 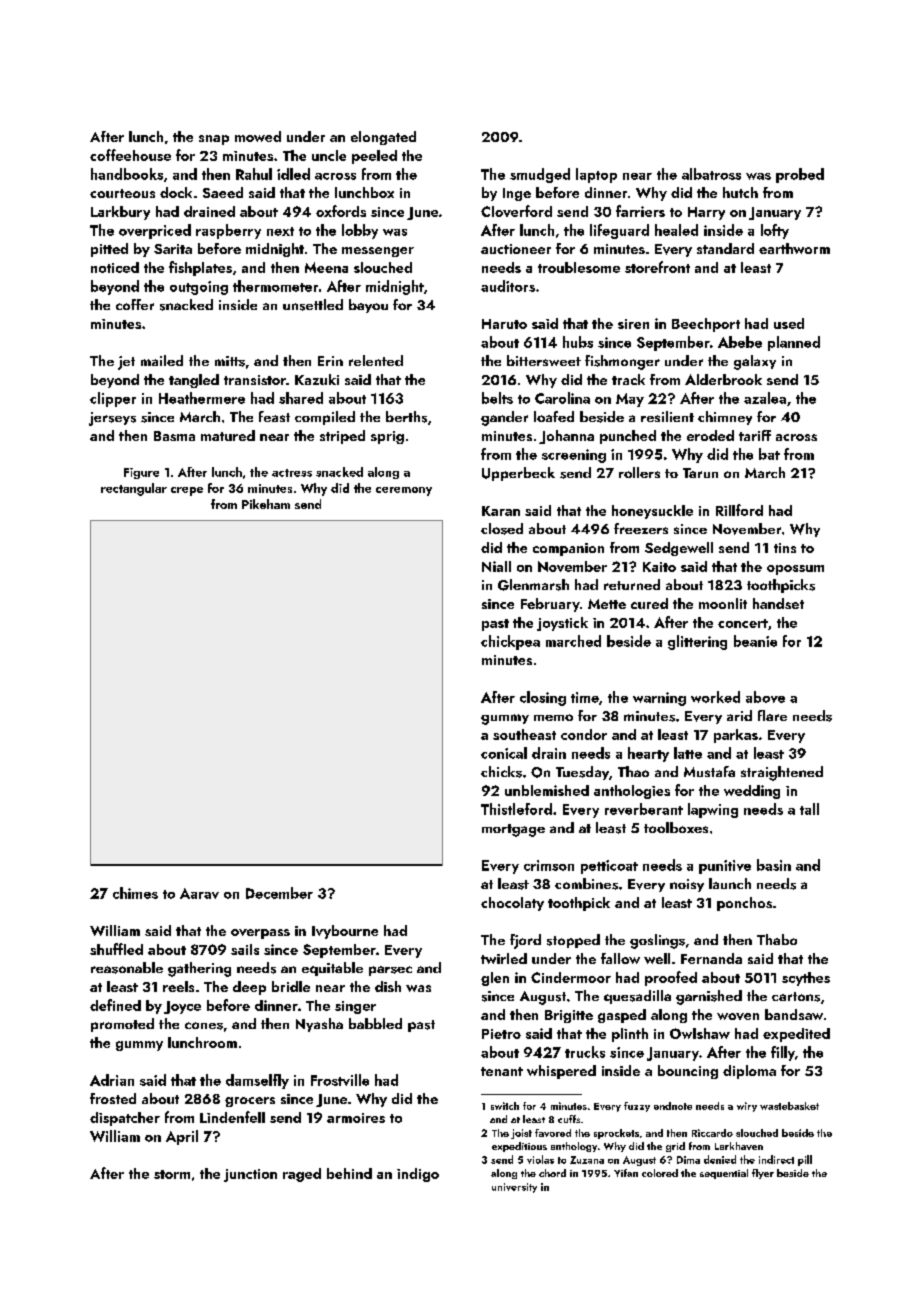 I want to click on closing, so click(x=543, y=698).
